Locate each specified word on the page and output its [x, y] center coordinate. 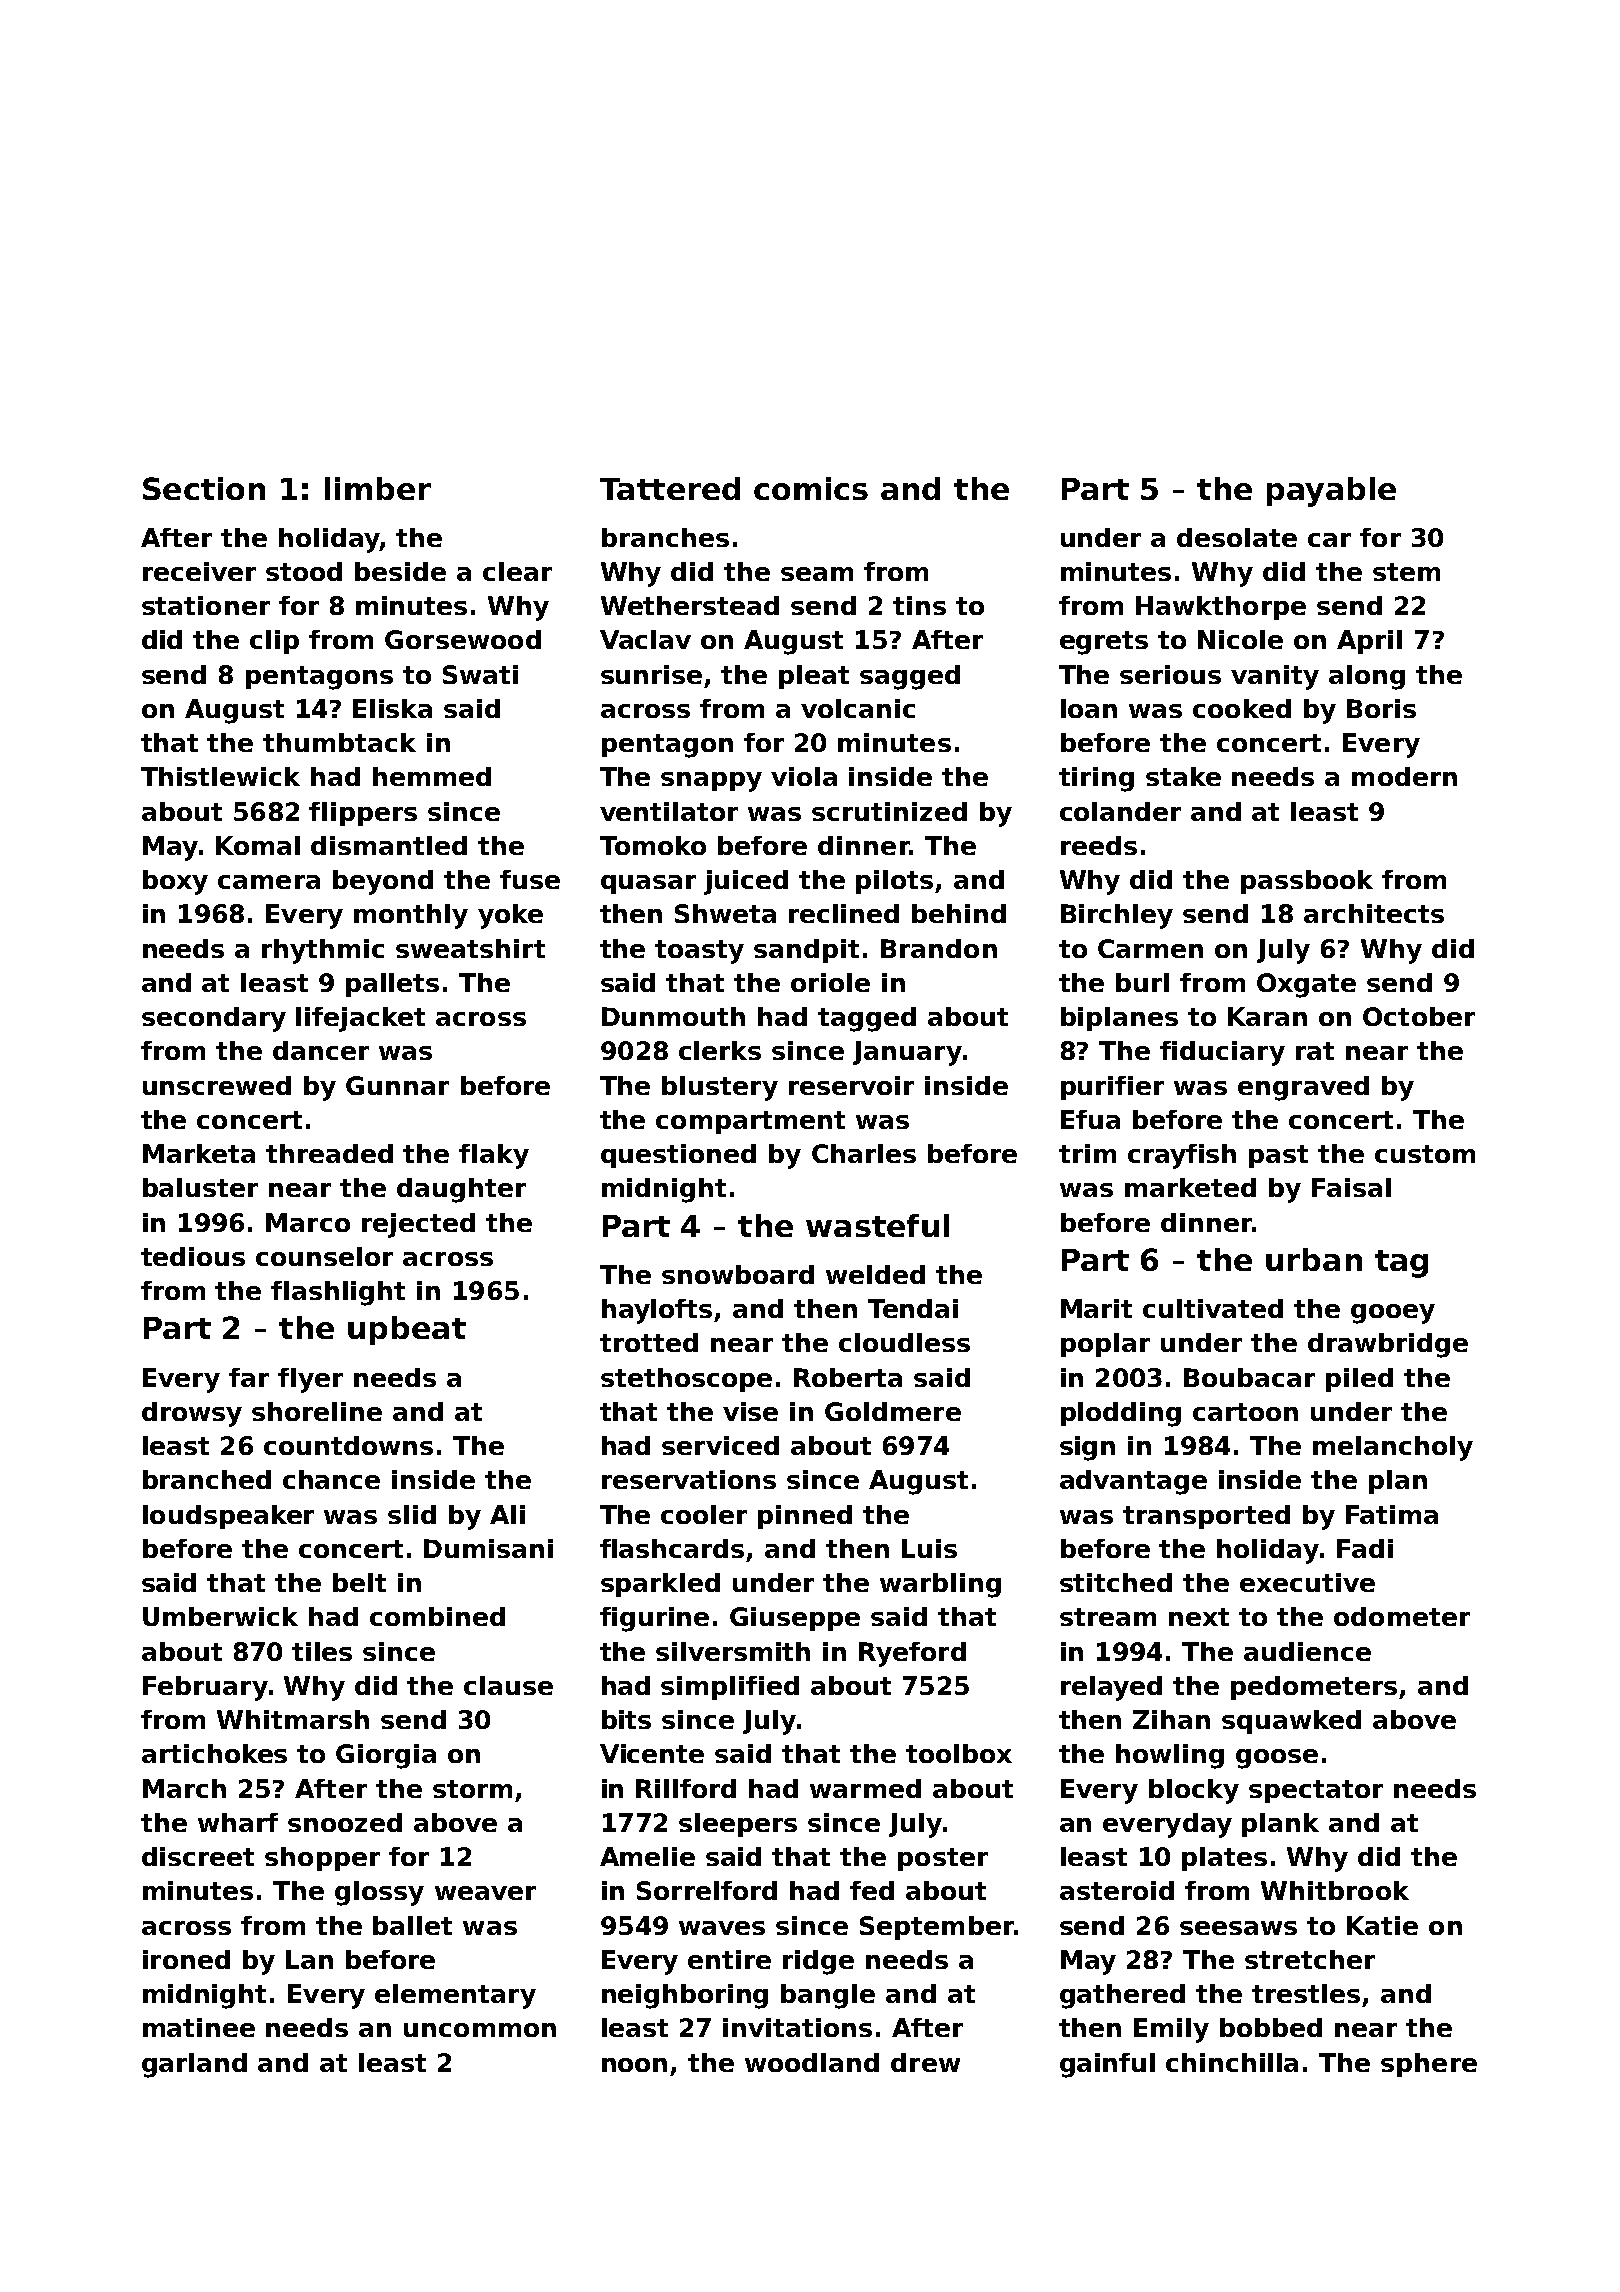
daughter [461, 1190]
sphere [1429, 2065]
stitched [1116, 1582]
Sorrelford [707, 1890]
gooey [1393, 1314]
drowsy [192, 1414]
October [1419, 1016]
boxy [175, 882]
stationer [206, 605]
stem [1406, 572]
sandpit [806, 951]
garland [194, 2065]
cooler [704, 1514]
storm [472, 1789]
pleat [814, 677]
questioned [678, 1156]
